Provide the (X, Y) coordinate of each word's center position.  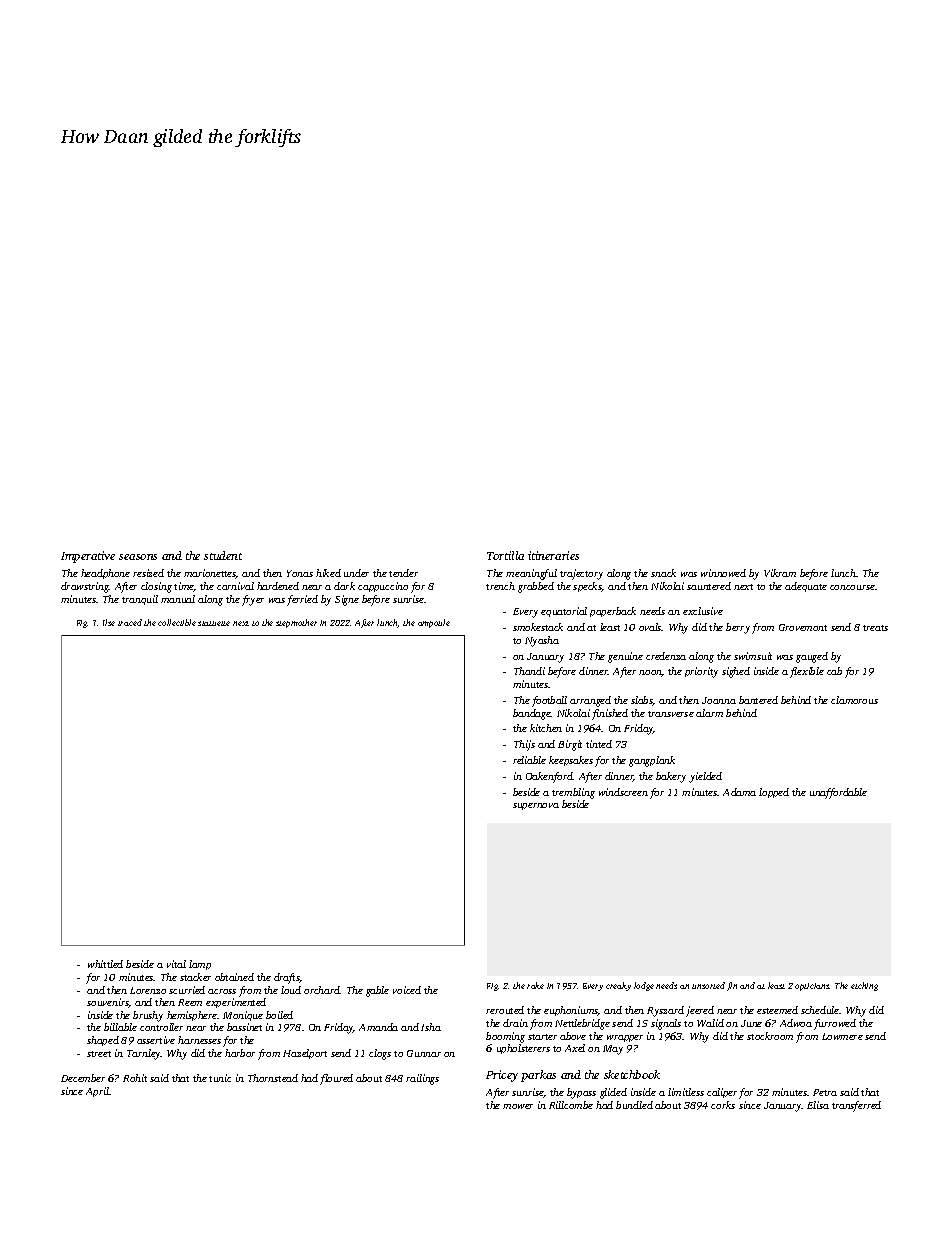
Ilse (109, 622)
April (97, 1092)
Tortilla (505, 555)
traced (130, 622)
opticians (812, 987)
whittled (105, 964)
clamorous (854, 700)
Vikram (780, 573)
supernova (536, 806)
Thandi (529, 671)
